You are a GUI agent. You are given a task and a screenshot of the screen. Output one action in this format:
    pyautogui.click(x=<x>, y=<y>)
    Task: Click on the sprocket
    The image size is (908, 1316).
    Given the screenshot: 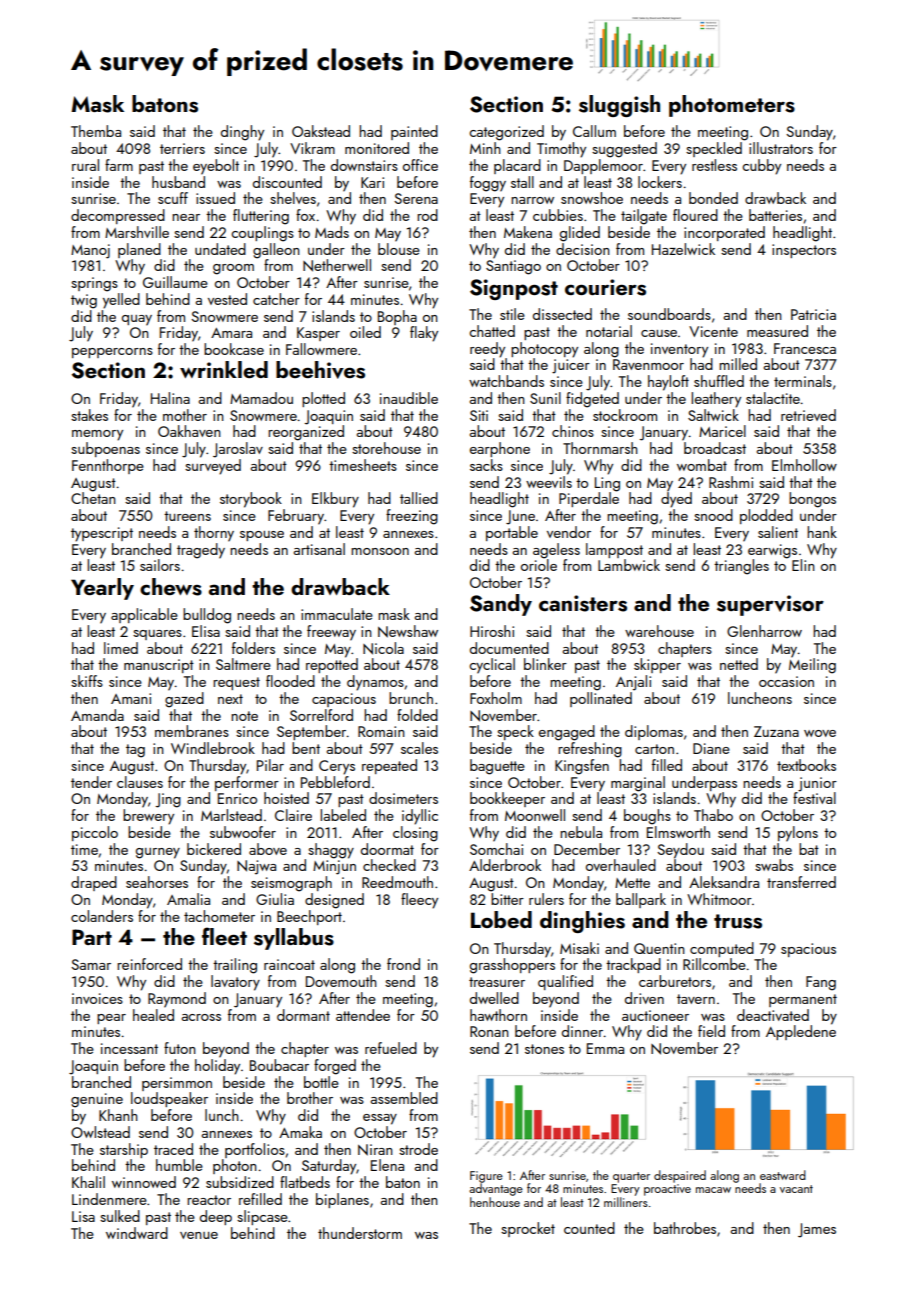 What is the action you would take?
    pyautogui.click(x=528, y=1229)
